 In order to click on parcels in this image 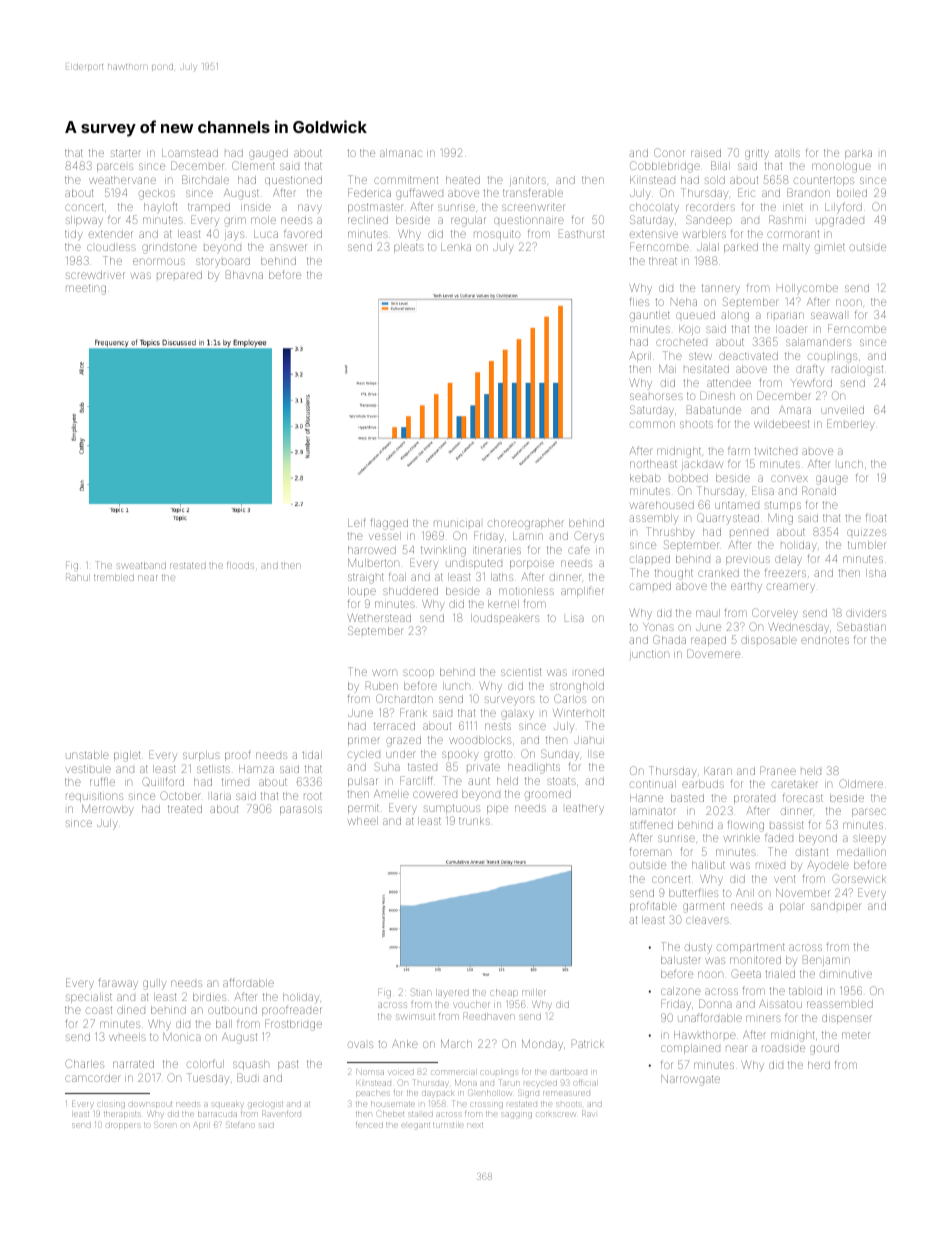, I will do `click(115, 167)`.
